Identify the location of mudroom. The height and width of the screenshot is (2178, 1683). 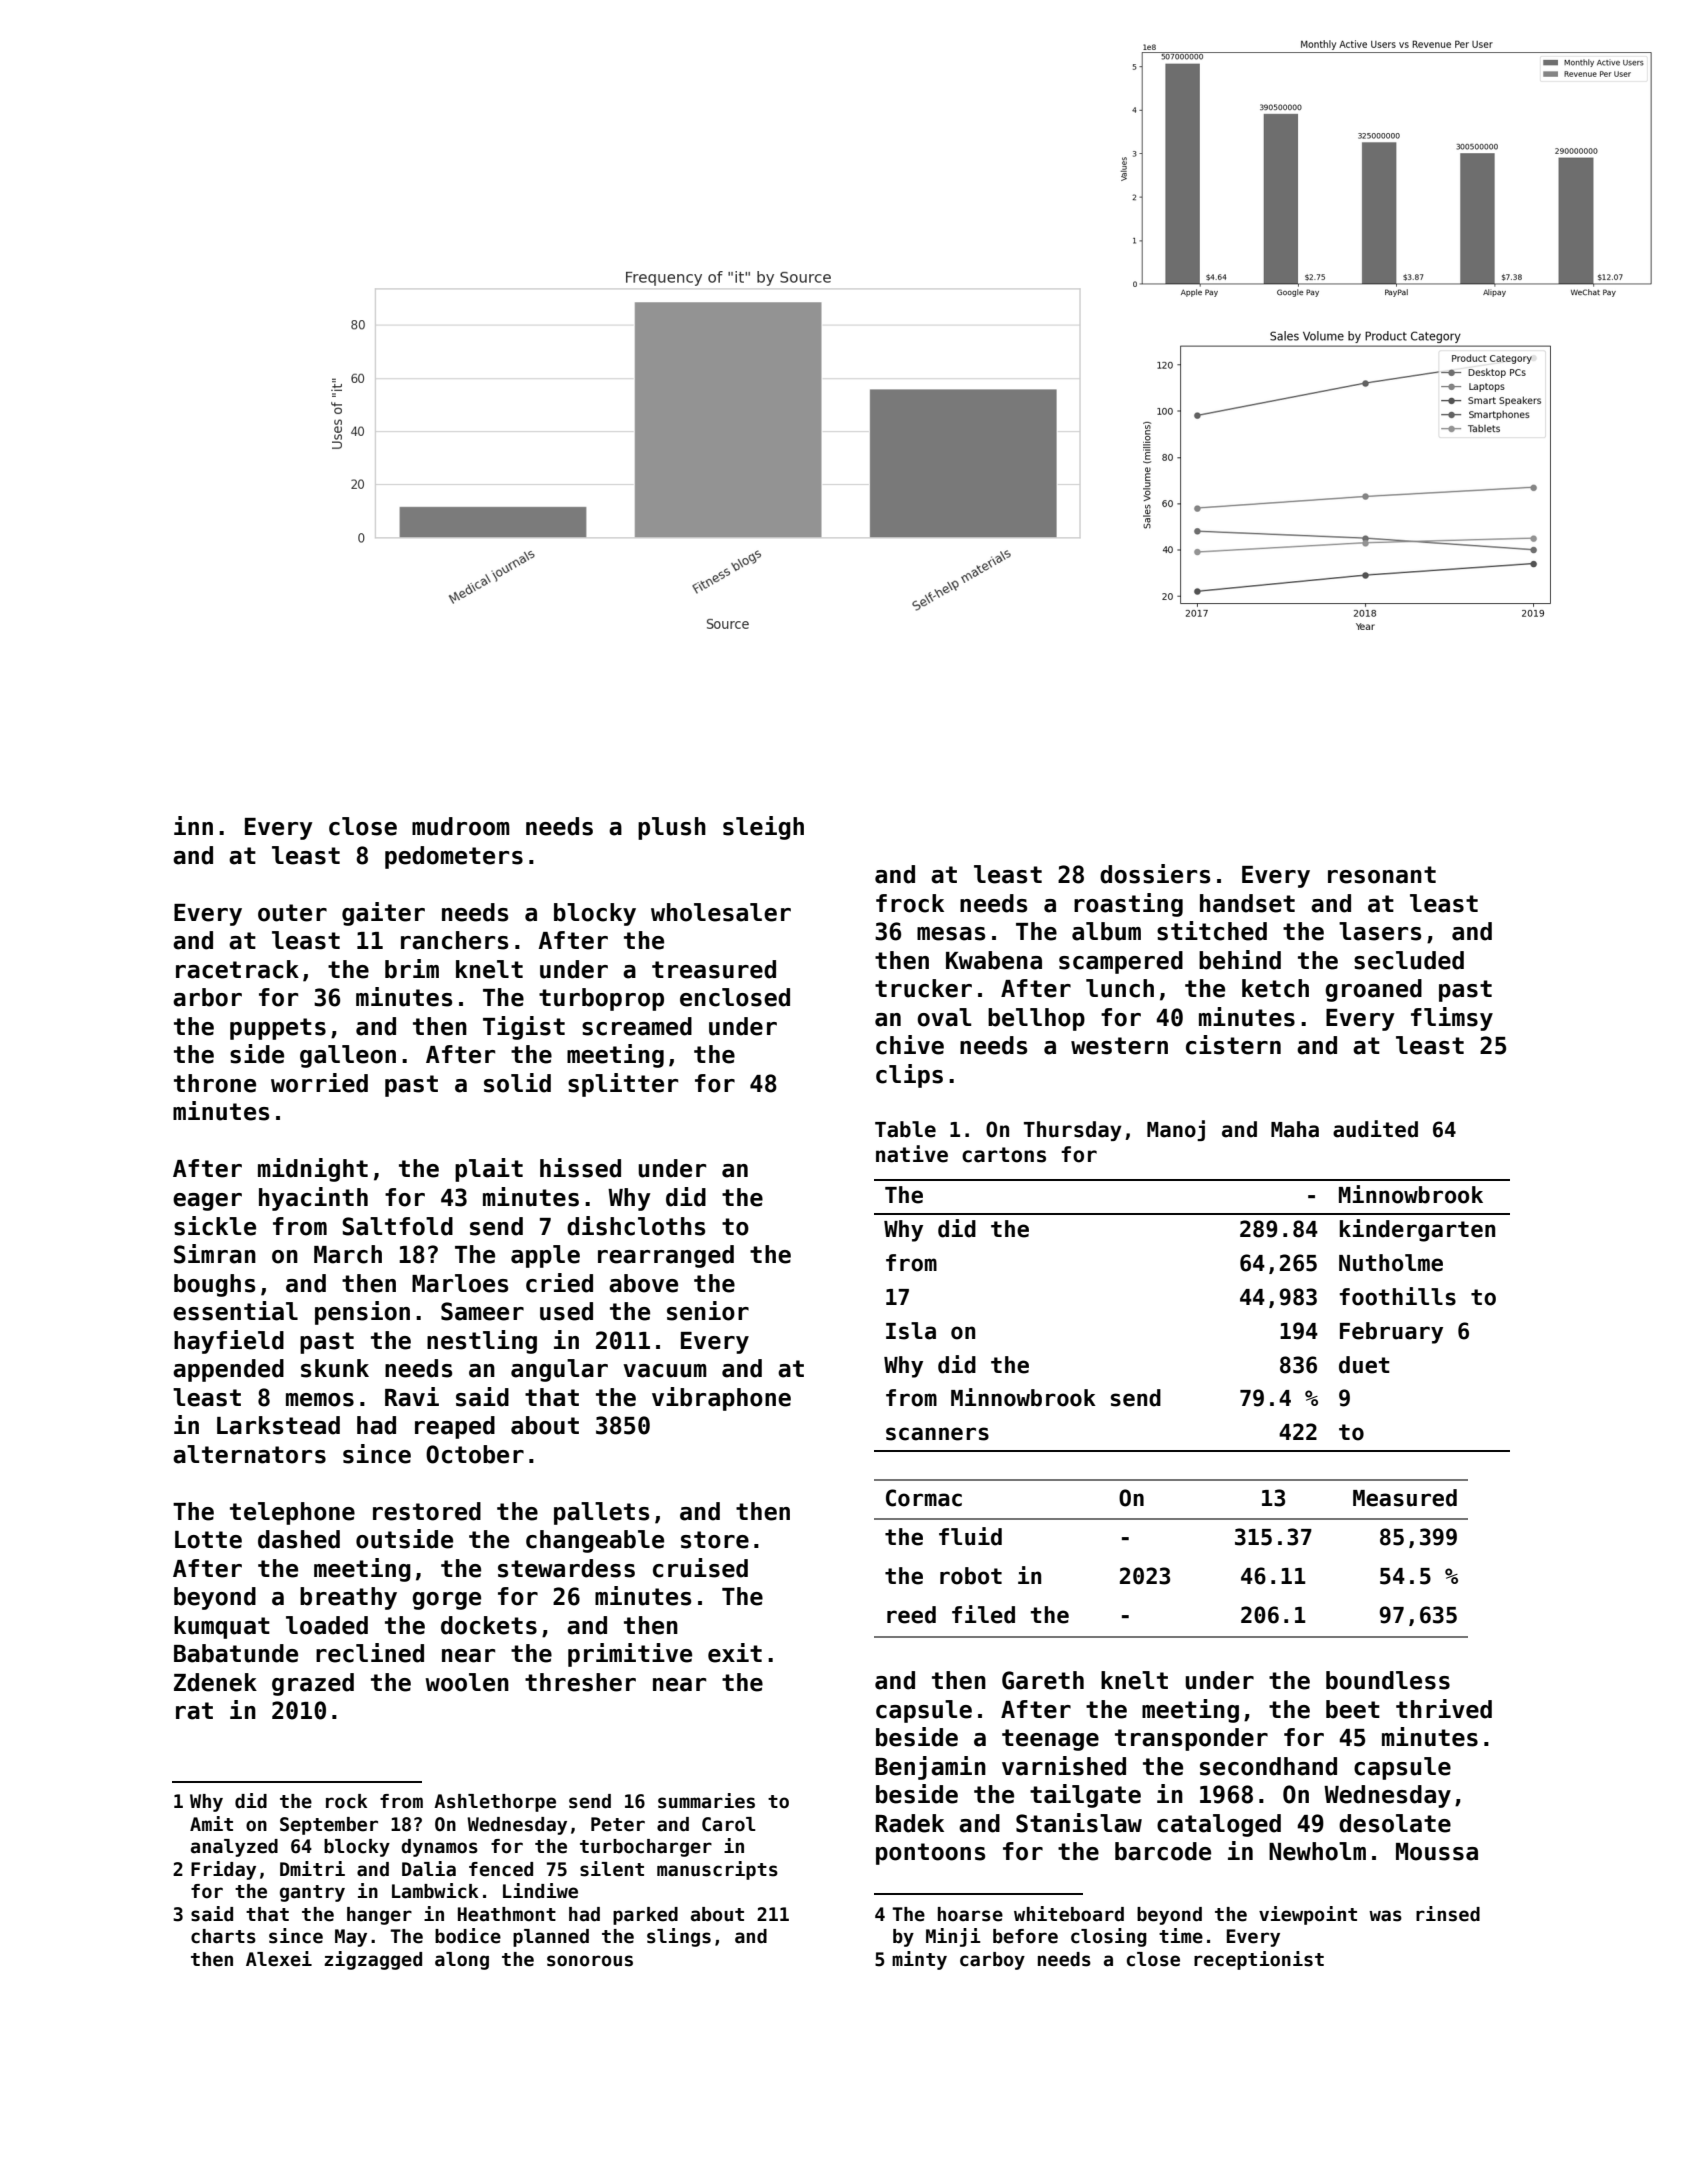
(461, 826).
